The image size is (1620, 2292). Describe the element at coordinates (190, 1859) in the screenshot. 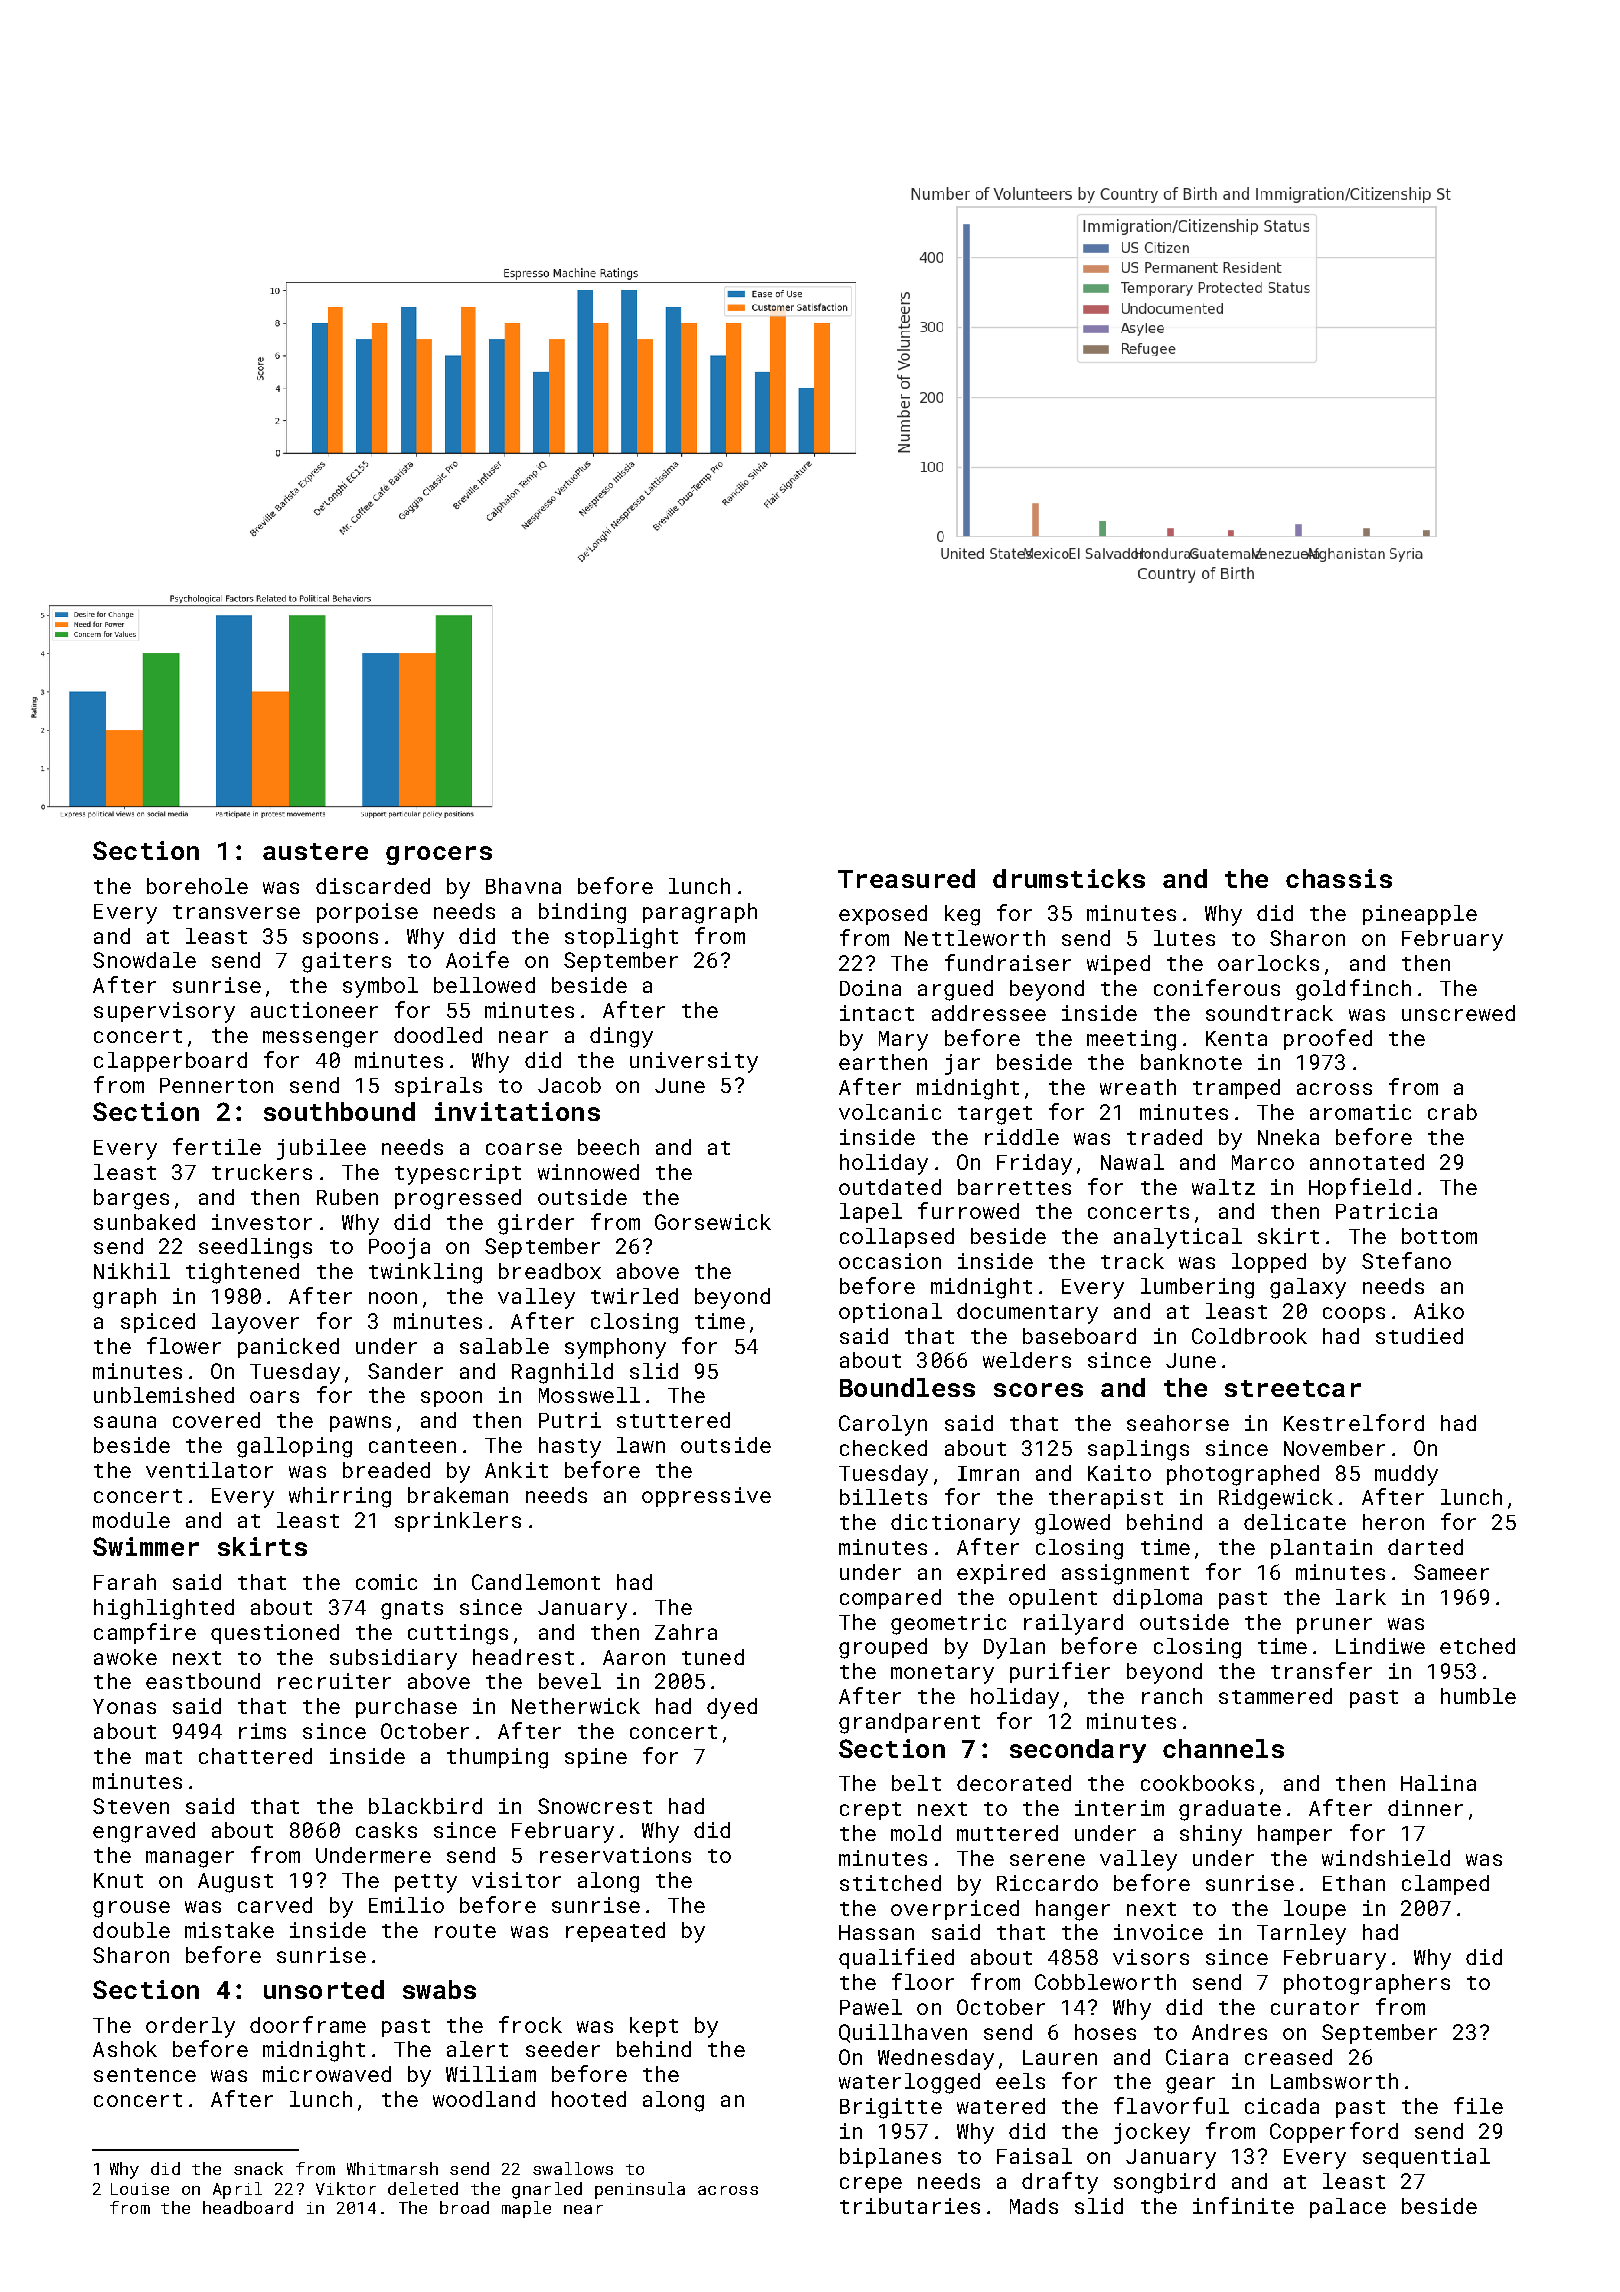

I see `manager` at that location.
